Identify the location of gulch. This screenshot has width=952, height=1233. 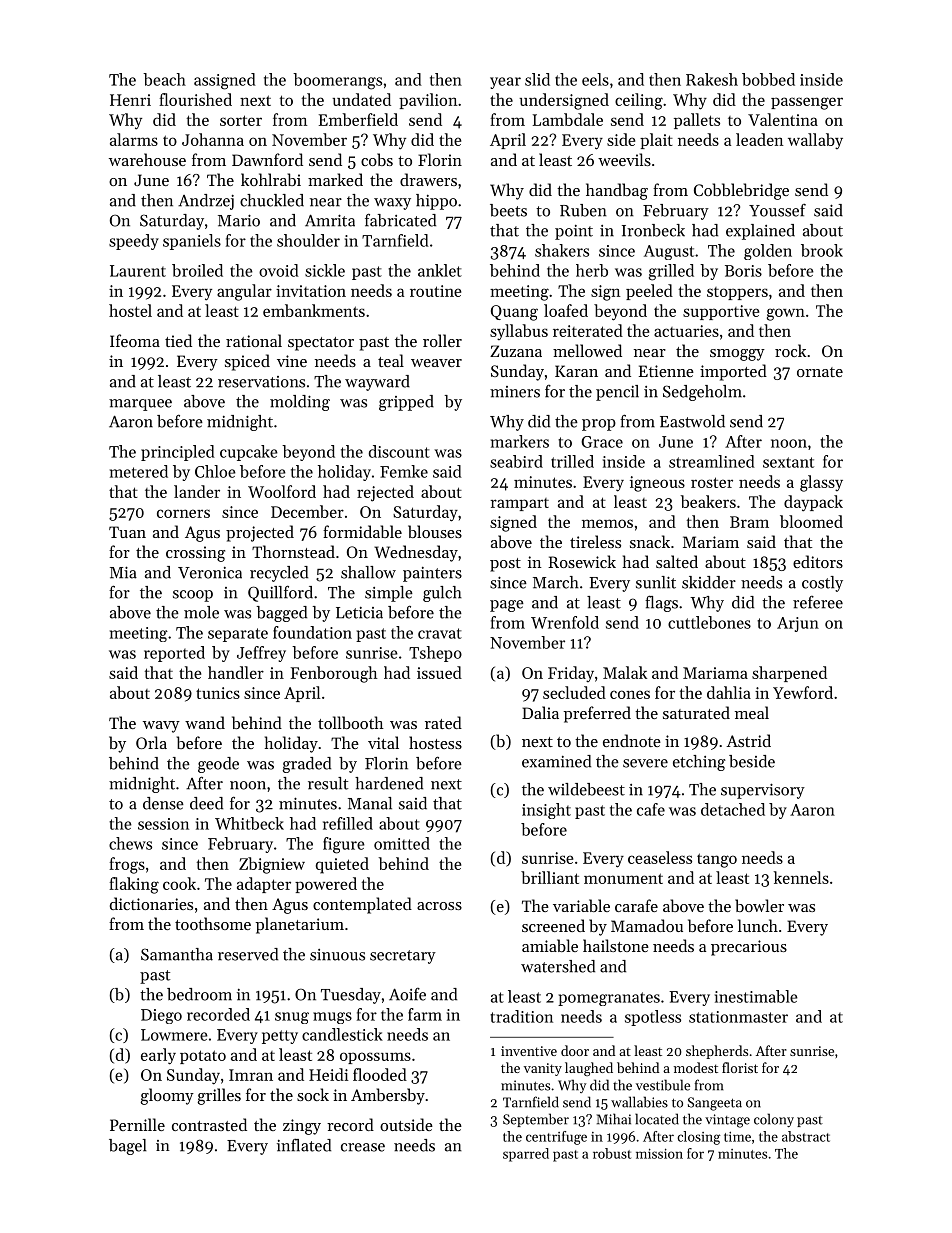
(442, 594).
